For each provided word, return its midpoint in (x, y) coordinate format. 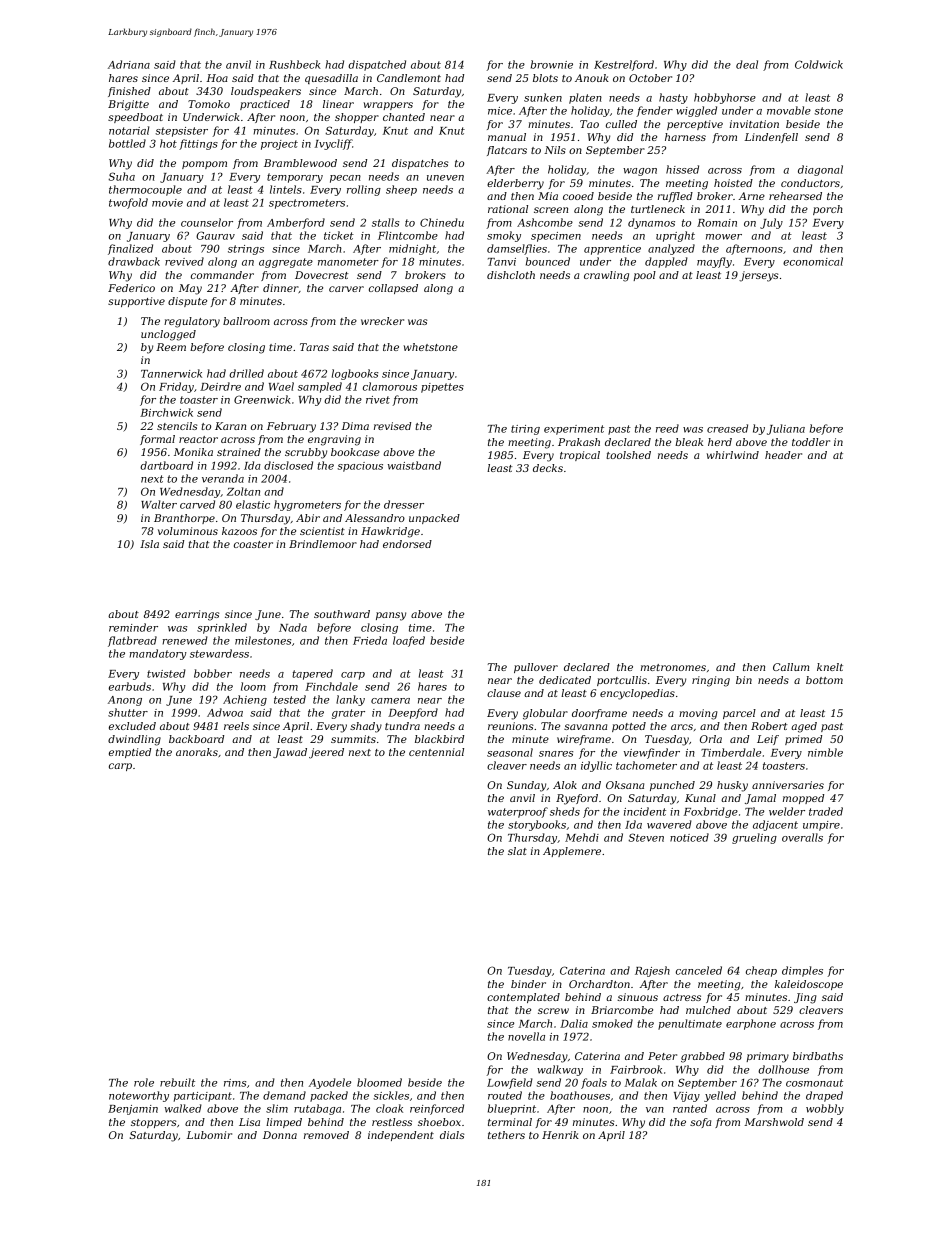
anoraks (197, 752)
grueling (754, 838)
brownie (552, 64)
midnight (412, 249)
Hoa (217, 78)
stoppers (154, 1123)
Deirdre (220, 386)
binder (528, 984)
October (650, 78)
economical (813, 261)
